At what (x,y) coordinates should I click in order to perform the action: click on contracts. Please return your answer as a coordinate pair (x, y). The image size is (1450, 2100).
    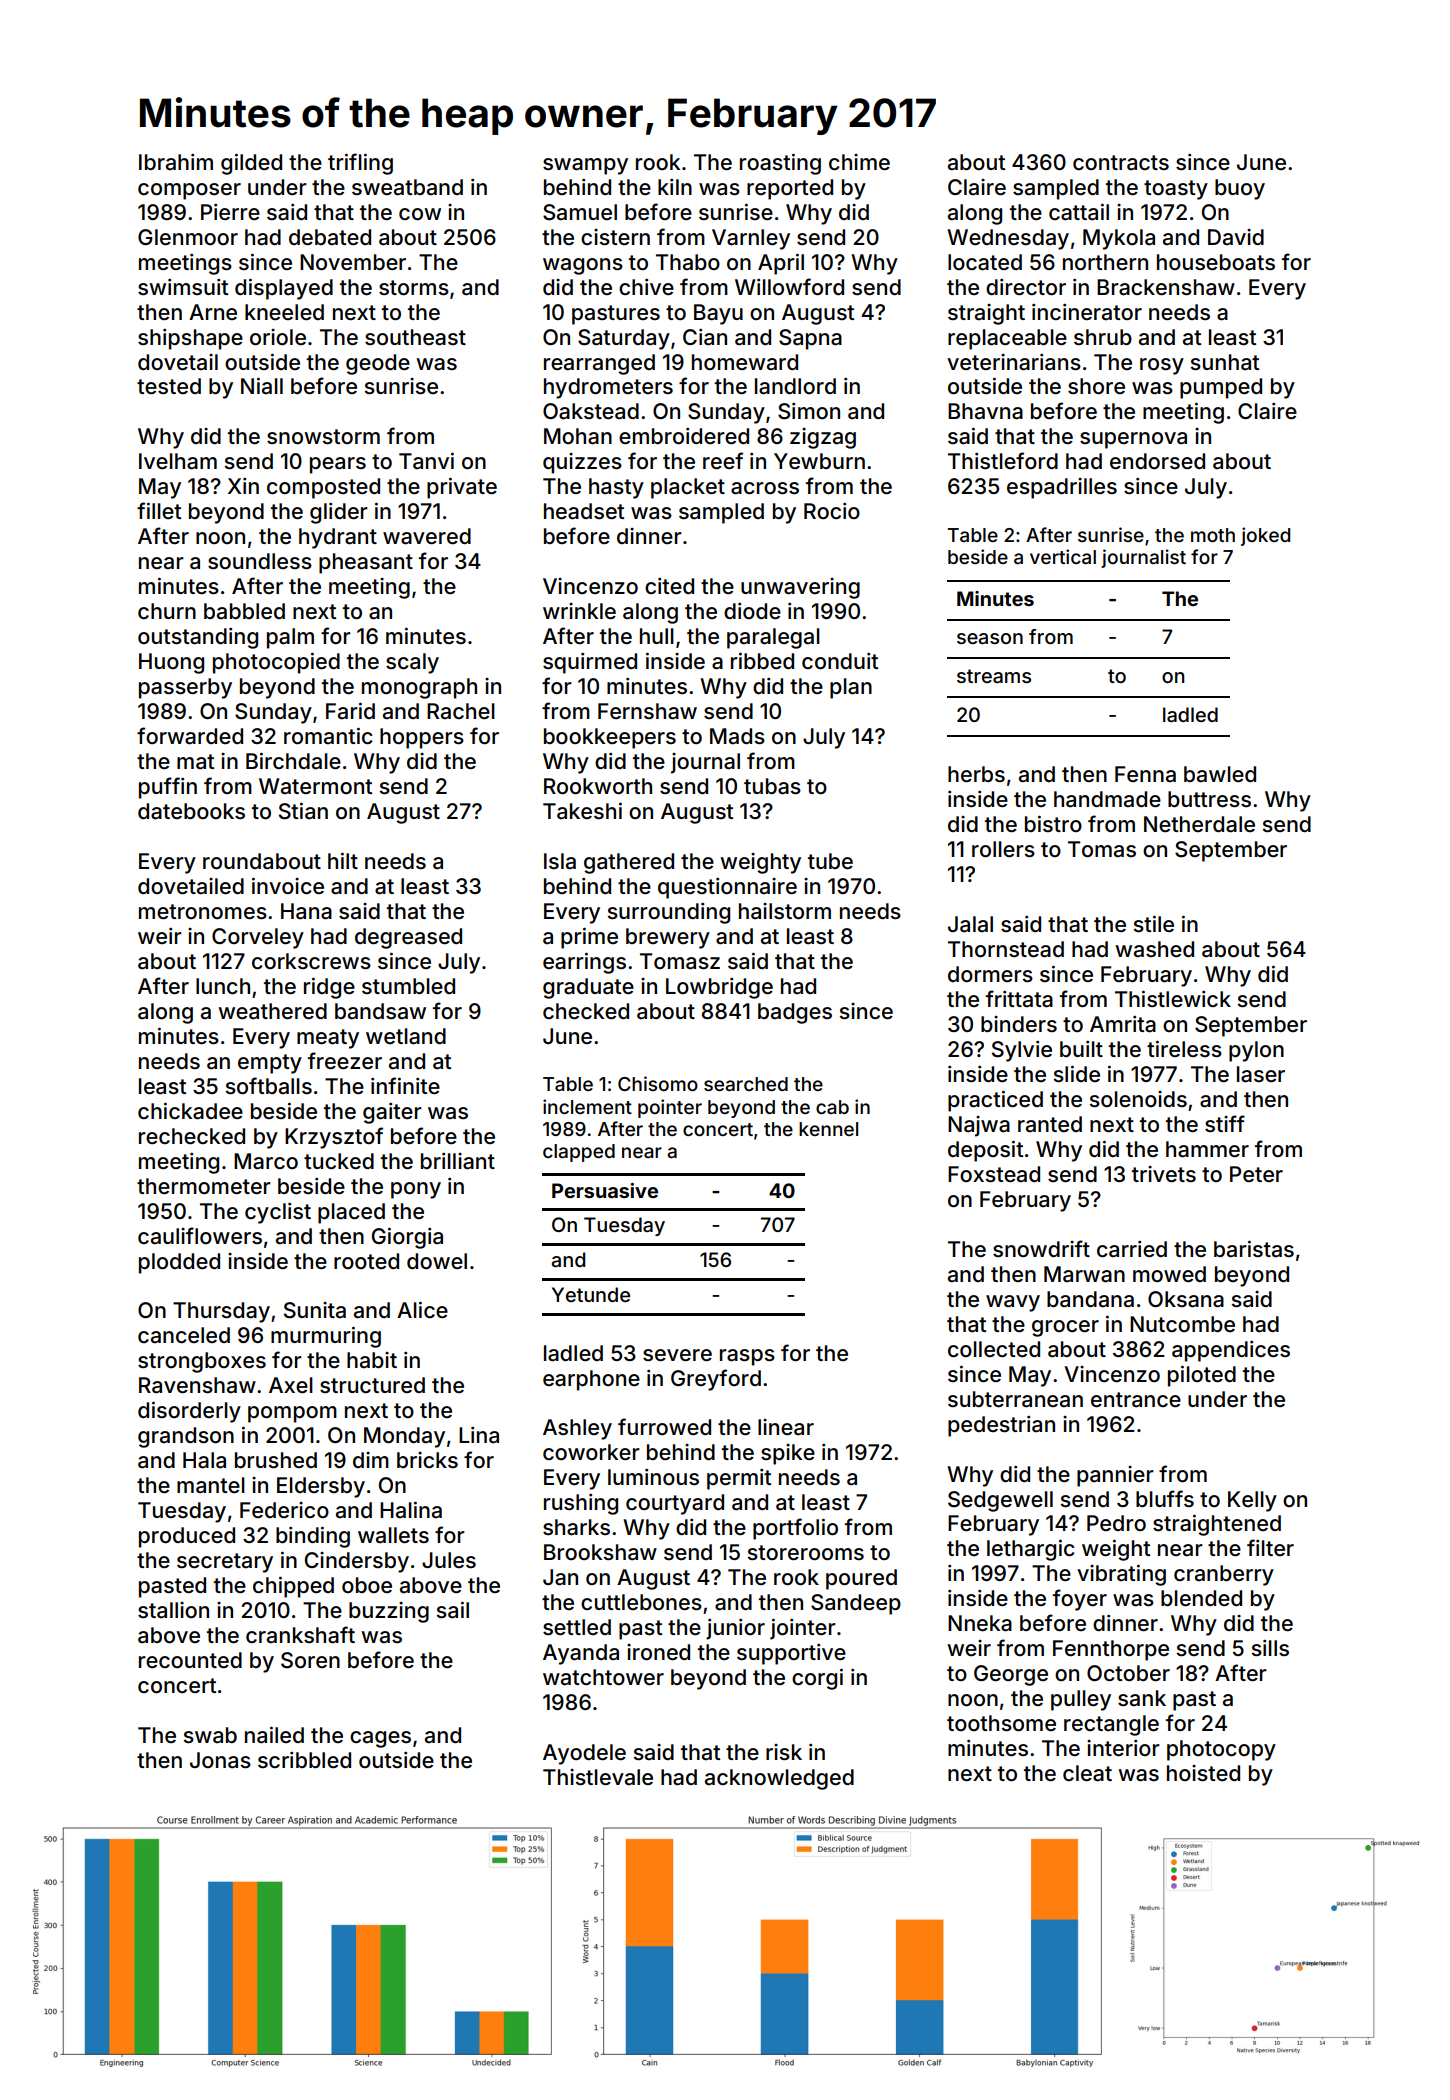
    Looking at the image, I should click on (1121, 163).
